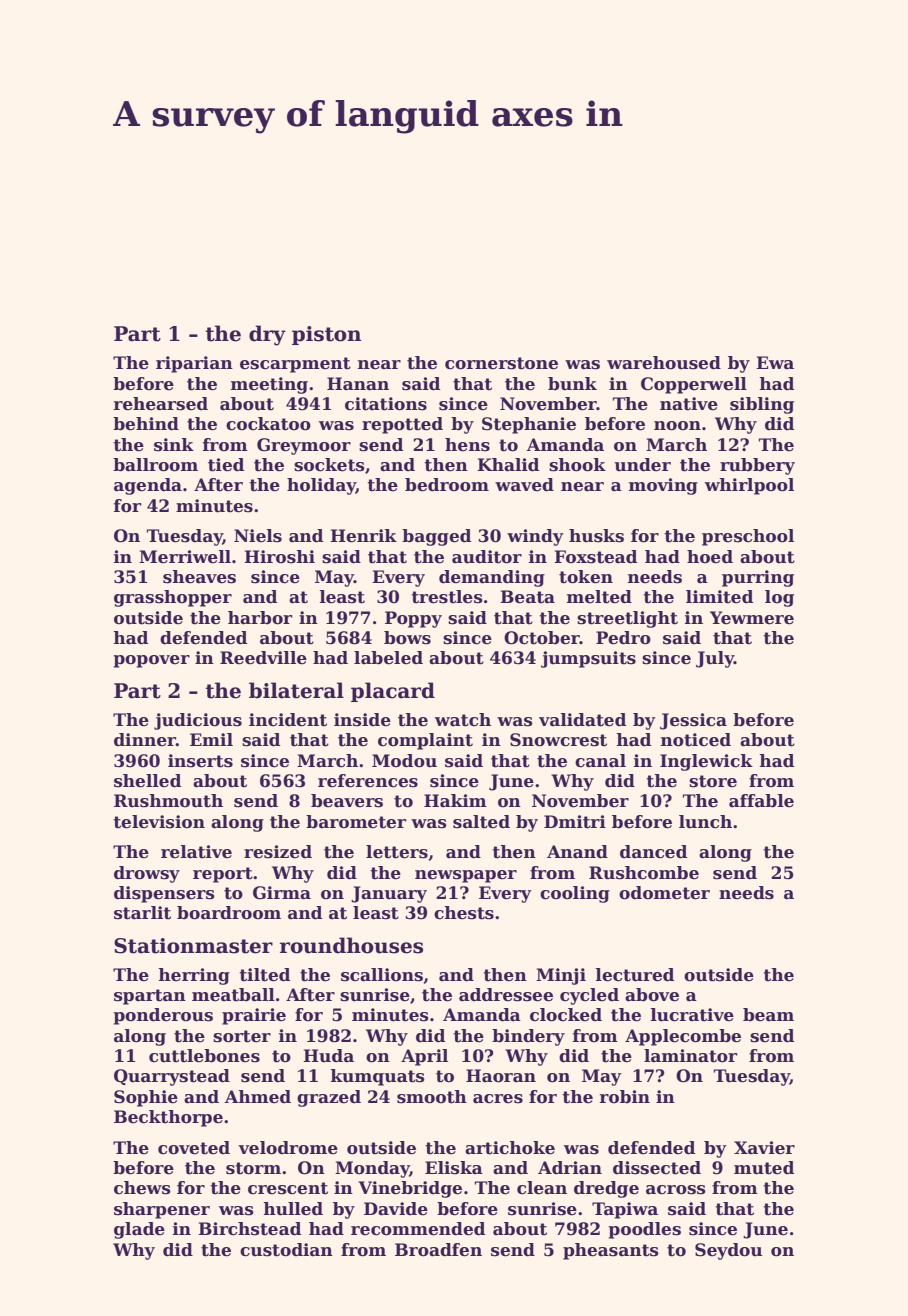 The image size is (908, 1316). I want to click on moving, so click(663, 486).
